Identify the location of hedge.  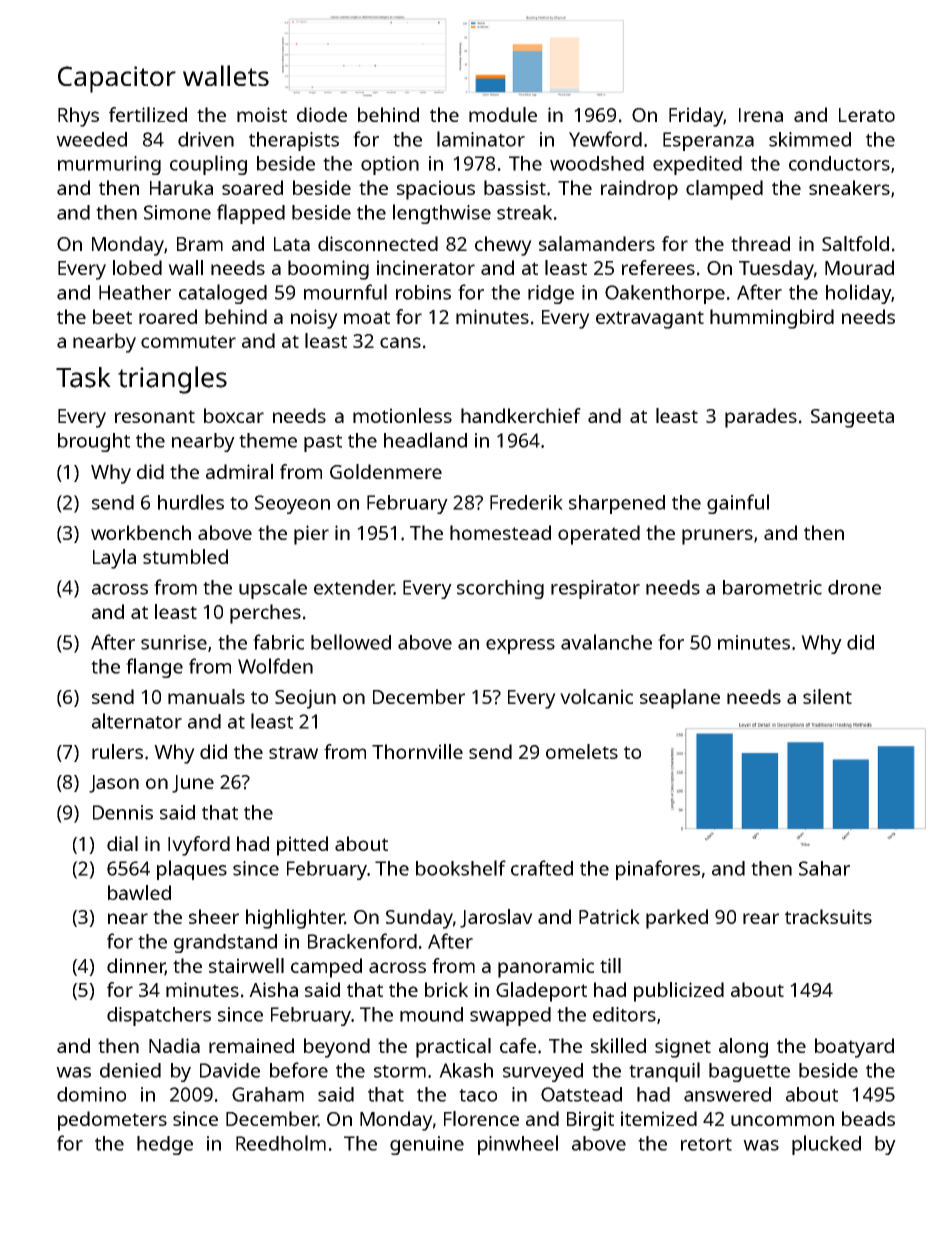
(165, 1145).
